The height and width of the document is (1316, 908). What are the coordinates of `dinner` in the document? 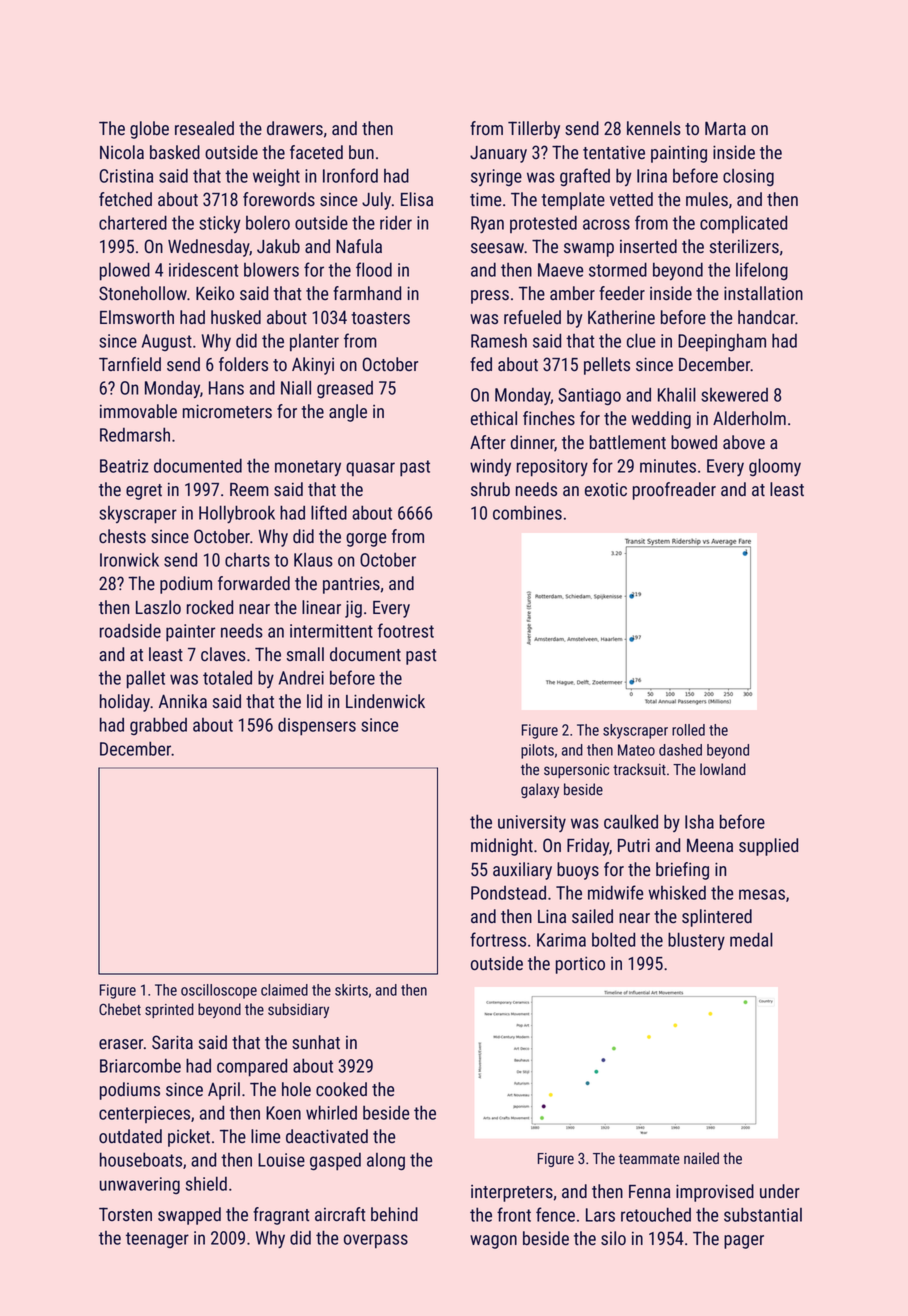 It's located at (532, 442).
